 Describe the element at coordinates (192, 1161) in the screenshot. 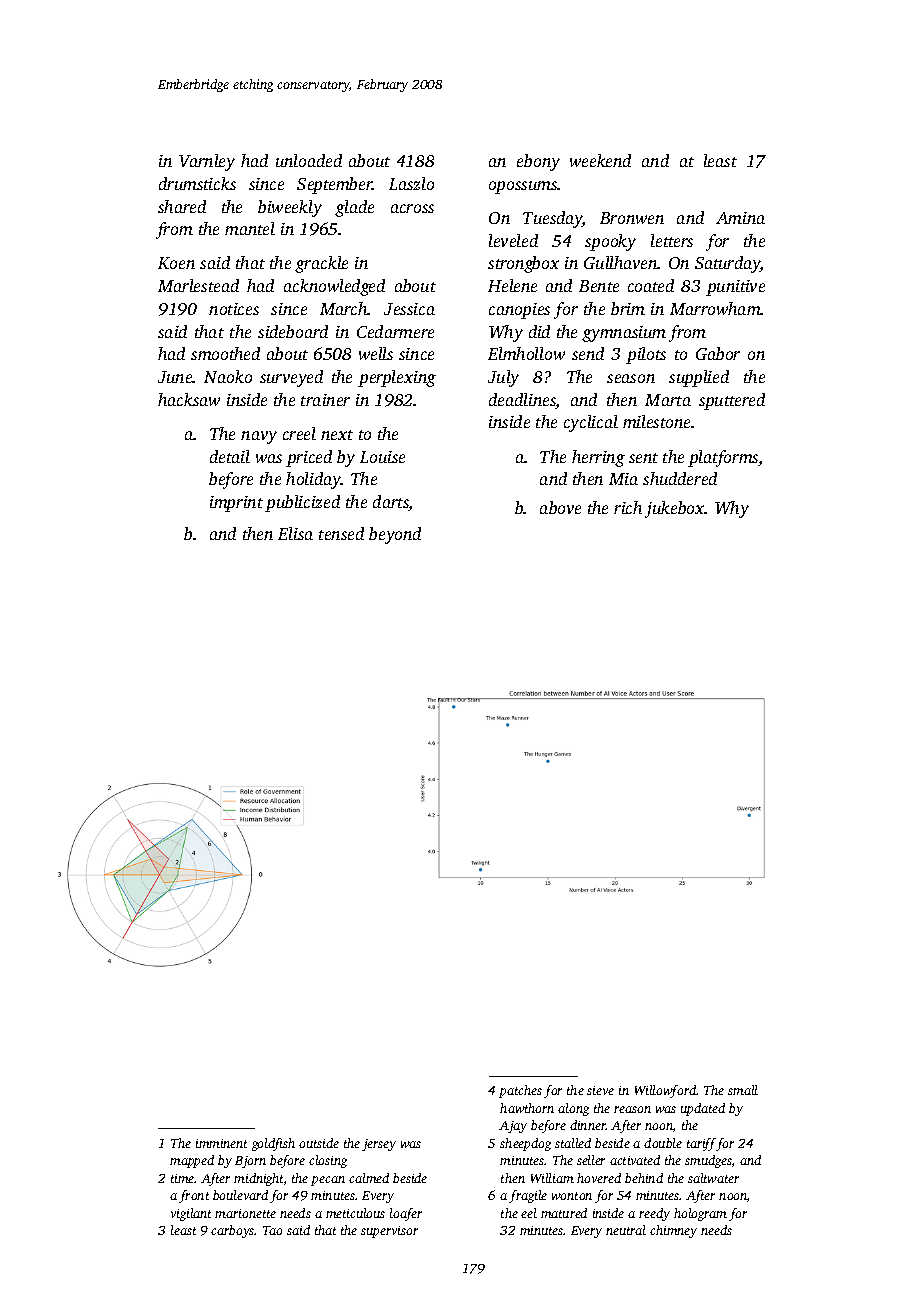

I see `mapped` at that location.
